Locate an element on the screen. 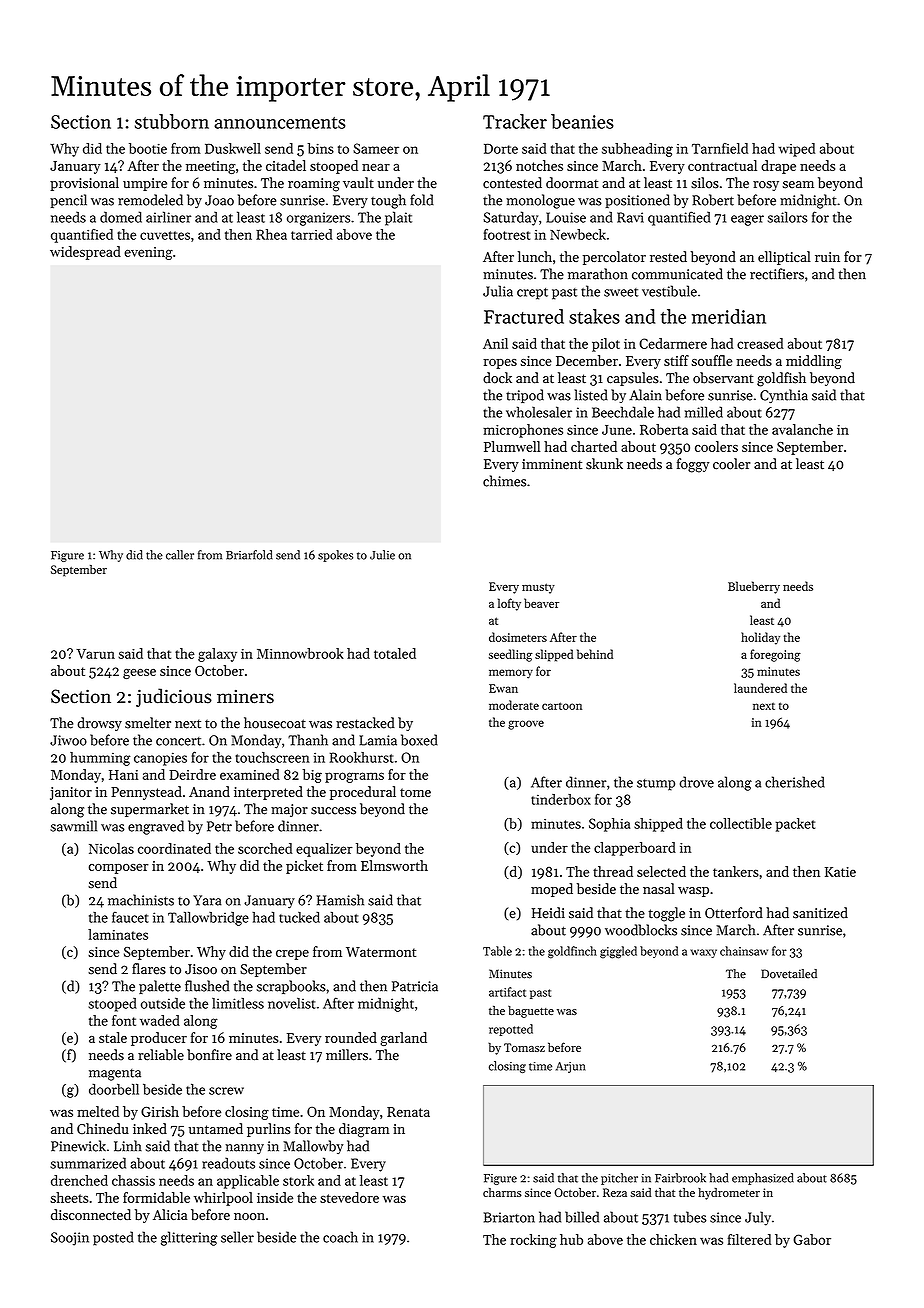  beanies is located at coordinates (582, 121).
